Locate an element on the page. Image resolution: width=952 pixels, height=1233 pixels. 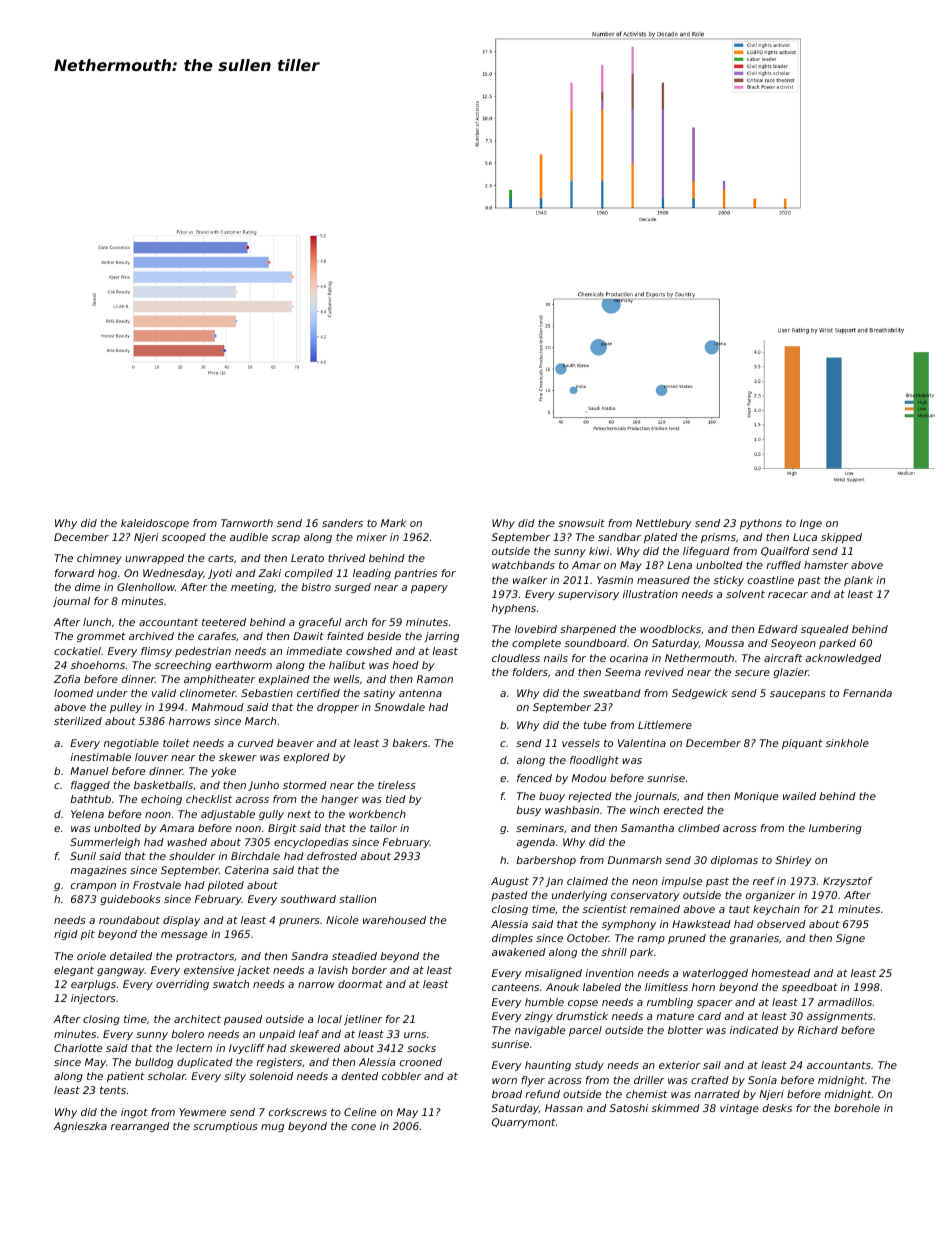
solvent is located at coordinates (745, 594).
